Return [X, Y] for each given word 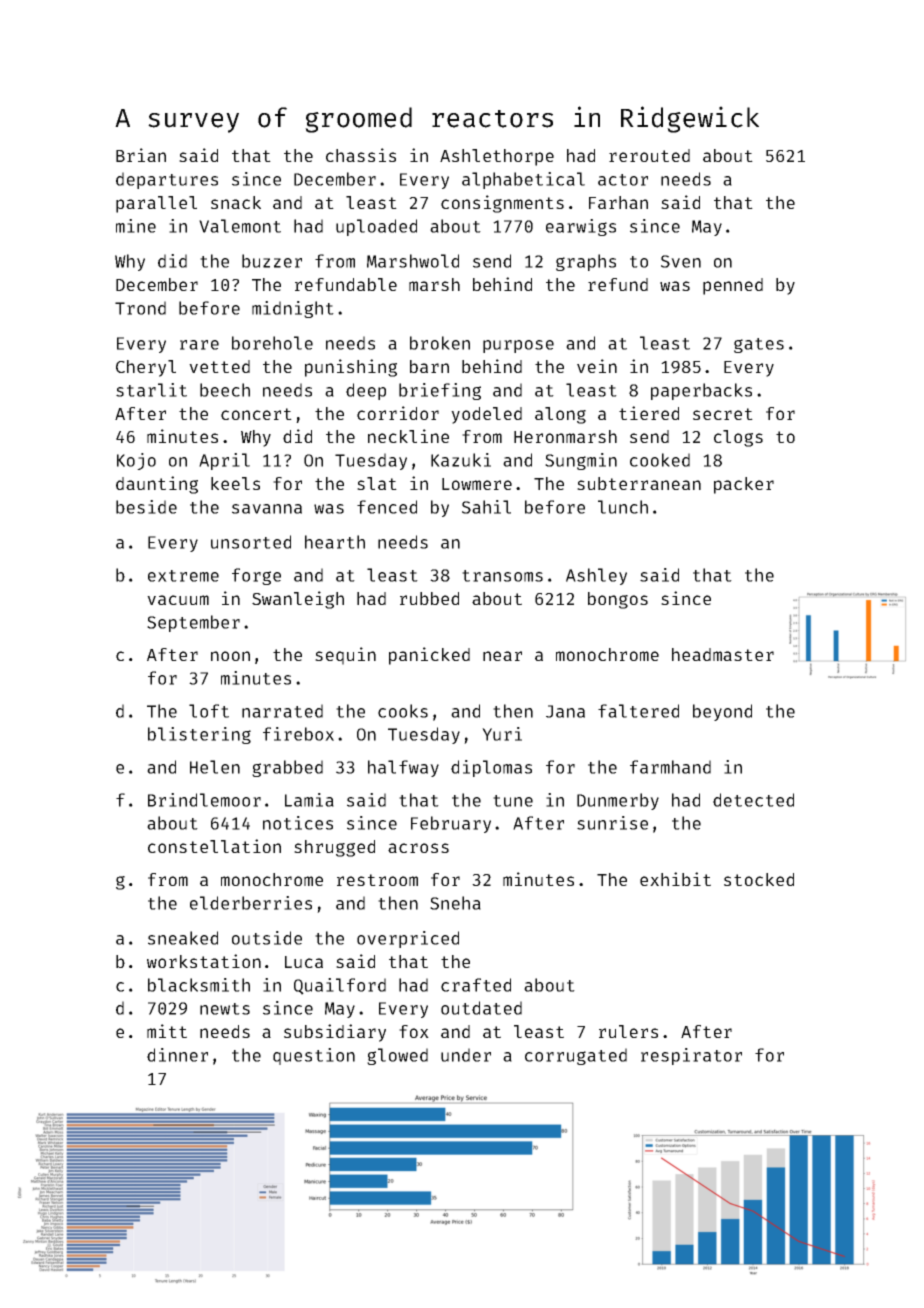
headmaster [723, 654]
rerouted [649, 155]
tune [513, 801]
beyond [722, 712]
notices [298, 823]
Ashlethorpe [497, 157]
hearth [335, 542]
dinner [177, 1055]
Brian [141, 155]
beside [146, 507]
